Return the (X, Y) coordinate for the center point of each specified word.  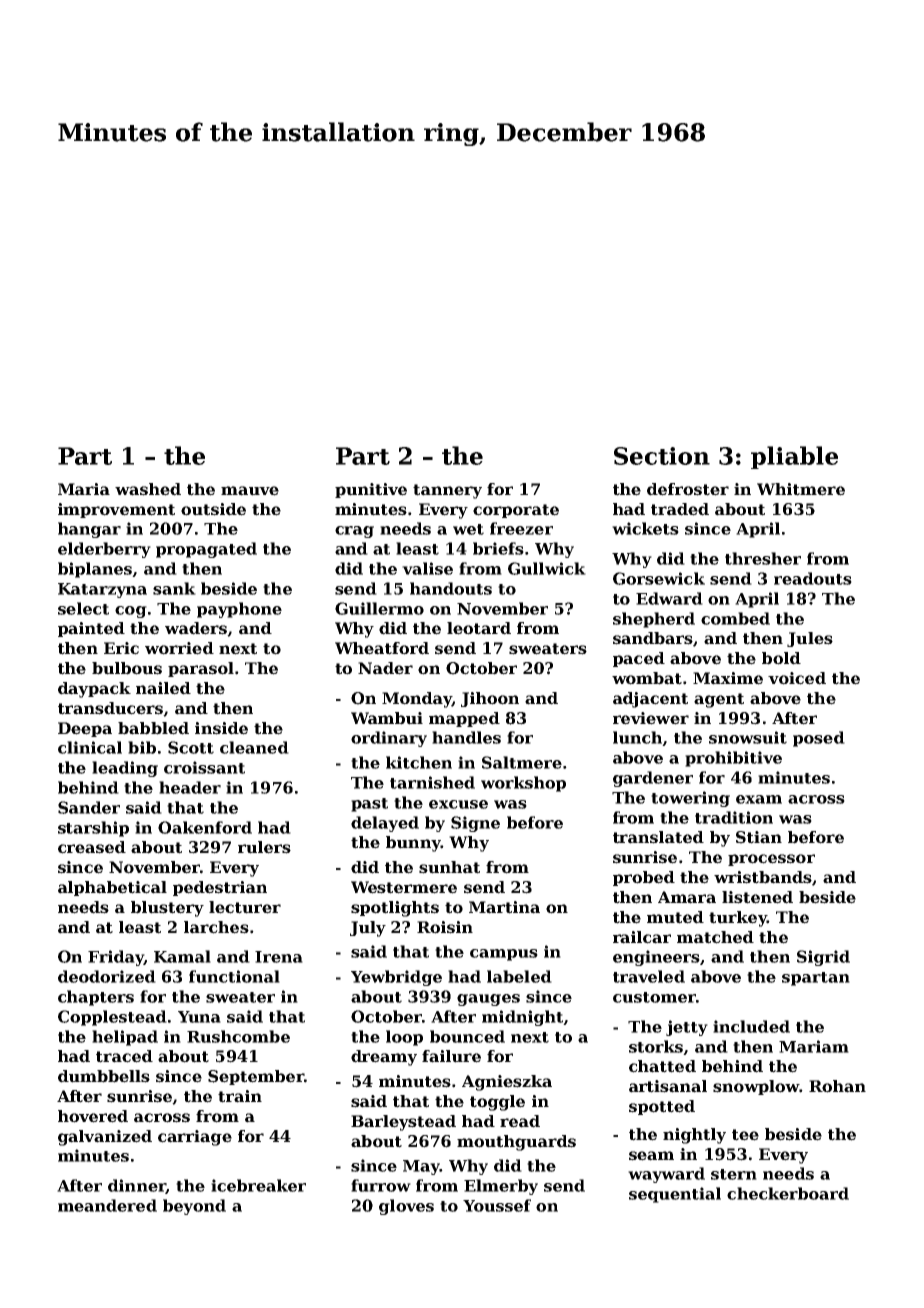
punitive (371, 490)
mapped (464, 719)
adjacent (650, 700)
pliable (794, 457)
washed (148, 489)
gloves (406, 1207)
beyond (194, 1207)
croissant (204, 767)
